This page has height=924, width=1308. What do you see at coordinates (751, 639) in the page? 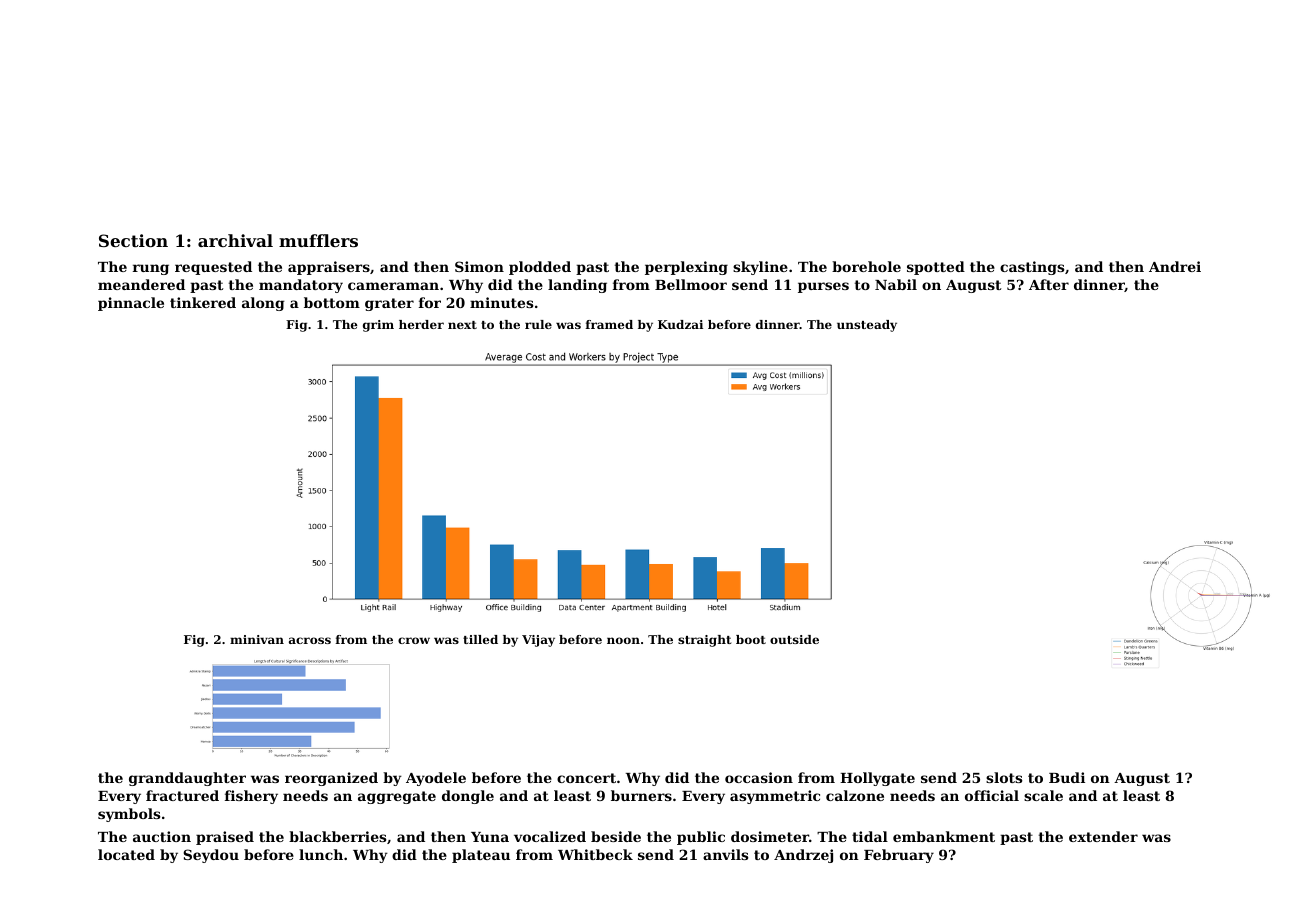
I see `boot` at bounding box center [751, 639].
